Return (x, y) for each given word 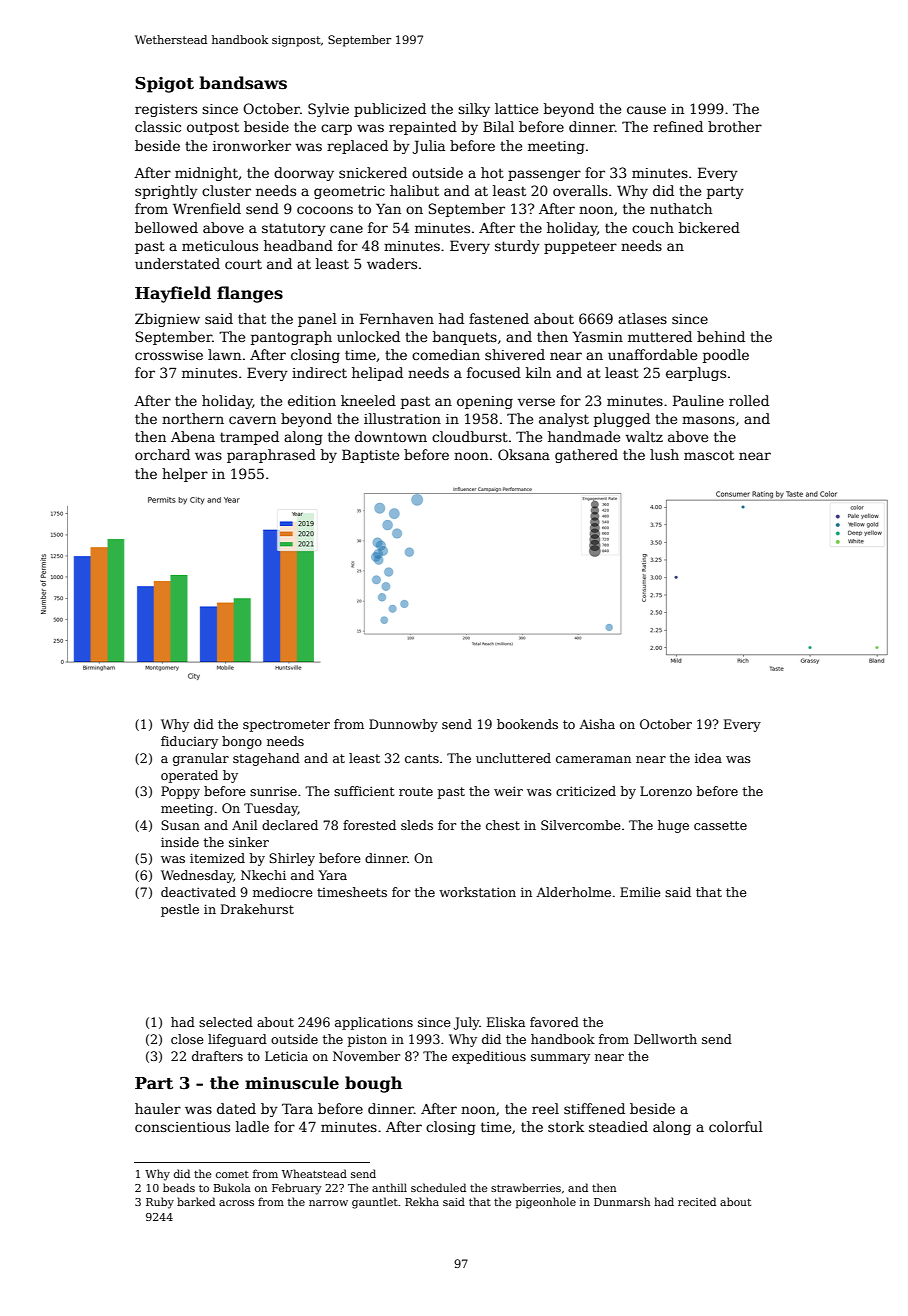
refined (678, 126)
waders (392, 263)
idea (708, 758)
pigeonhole (546, 1203)
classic (158, 126)
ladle (252, 1126)
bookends (527, 724)
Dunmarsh (622, 1201)
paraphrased (271, 456)
